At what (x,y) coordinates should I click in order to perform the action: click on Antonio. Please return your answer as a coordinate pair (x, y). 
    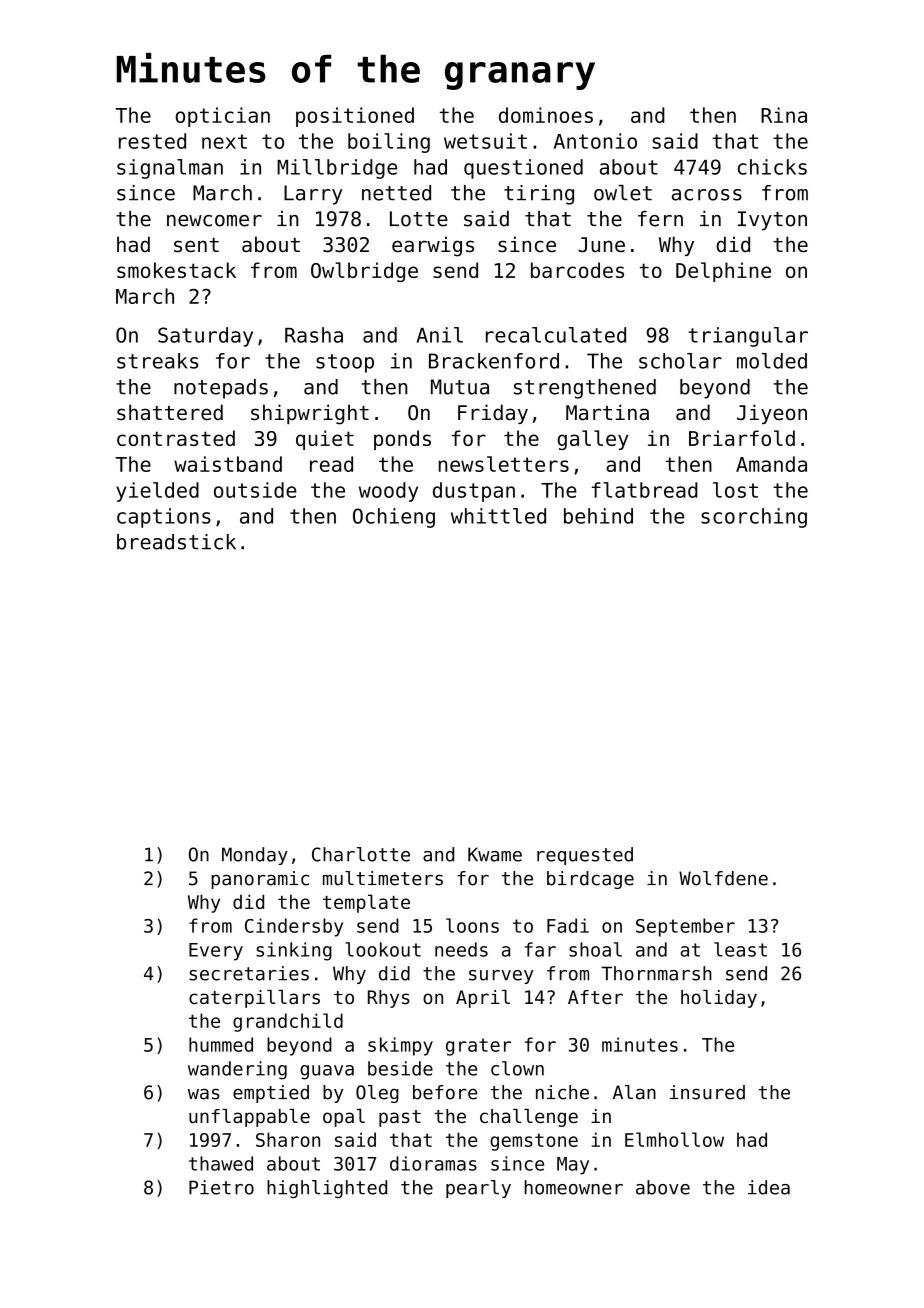
    Looking at the image, I should click on (595, 141).
